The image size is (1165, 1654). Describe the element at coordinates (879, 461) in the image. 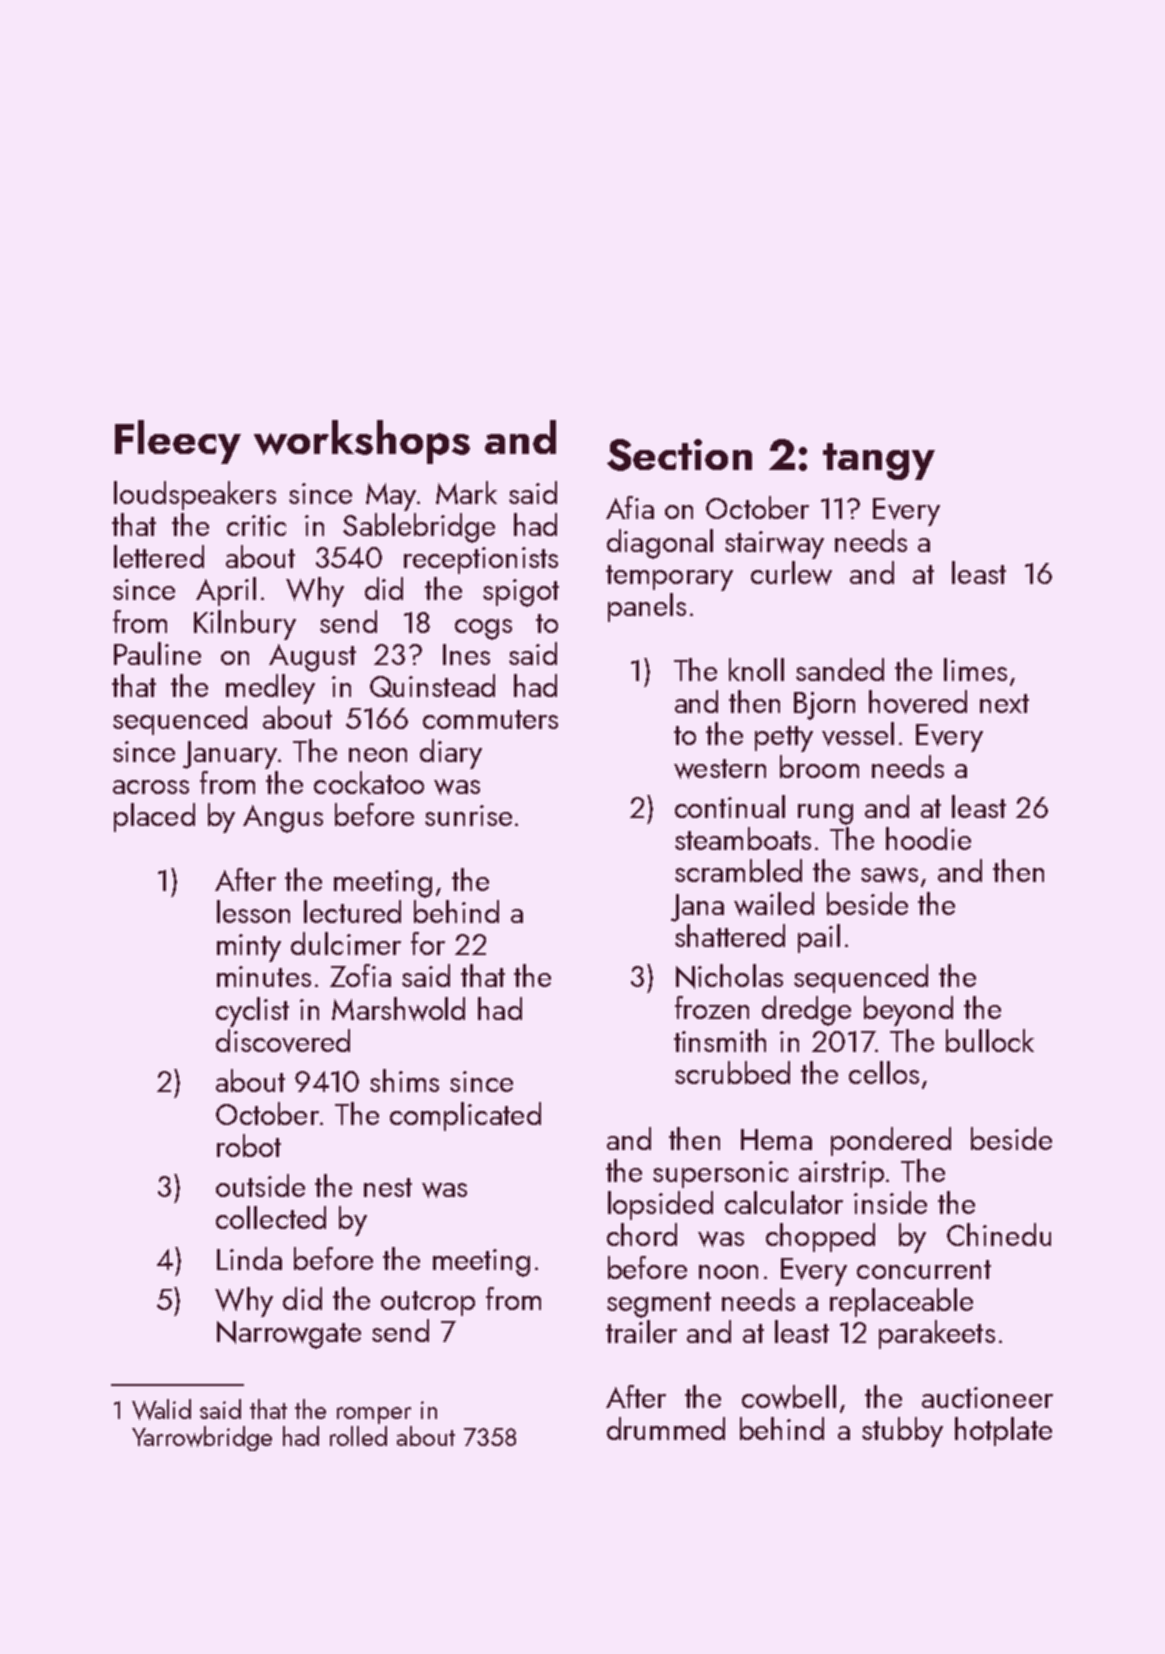

I see `tangy` at that location.
